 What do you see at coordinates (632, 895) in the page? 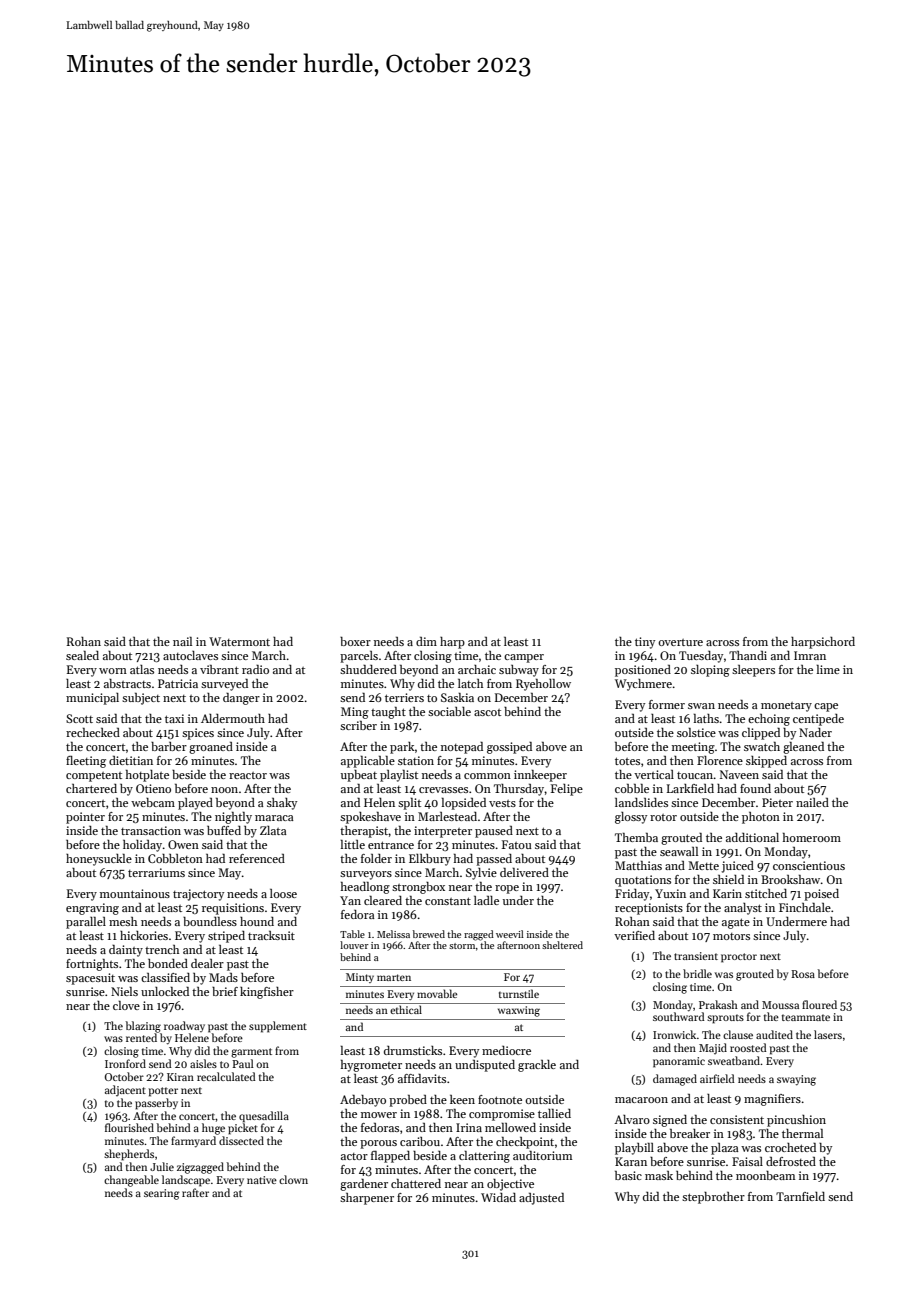
I see `Friday` at bounding box center [632, 895].
